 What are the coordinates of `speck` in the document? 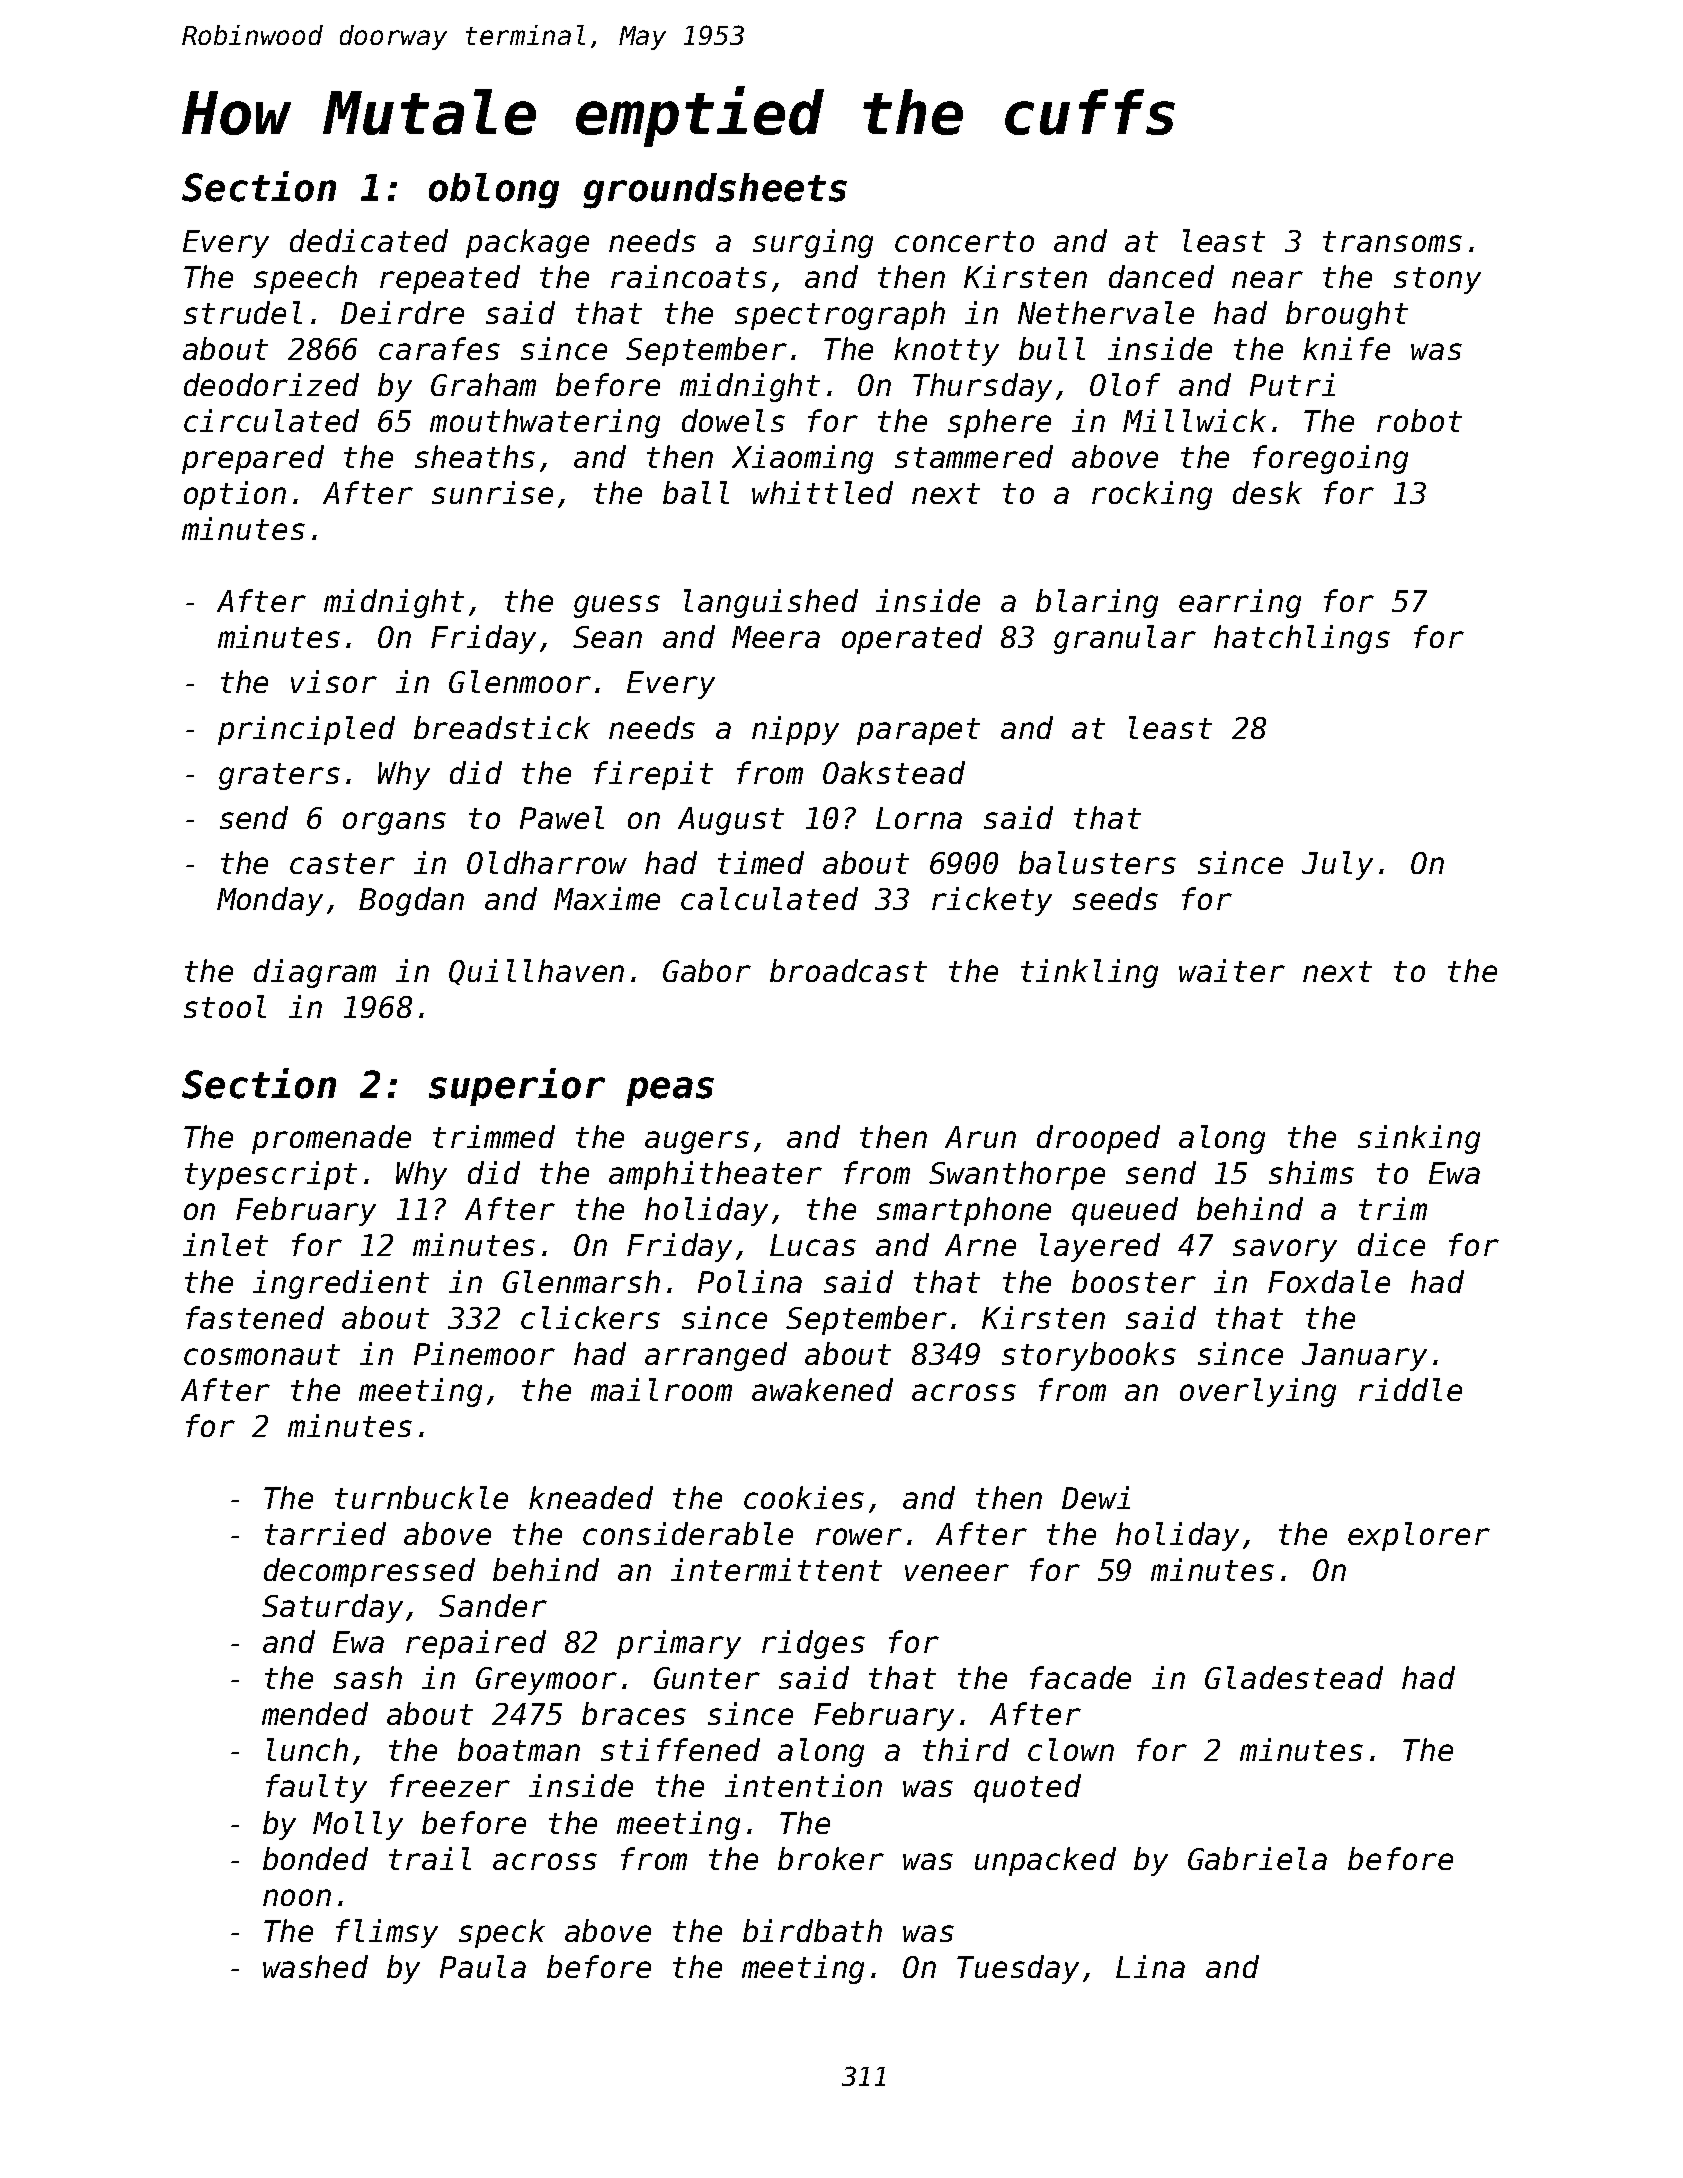 It's located at (502, 1933).
